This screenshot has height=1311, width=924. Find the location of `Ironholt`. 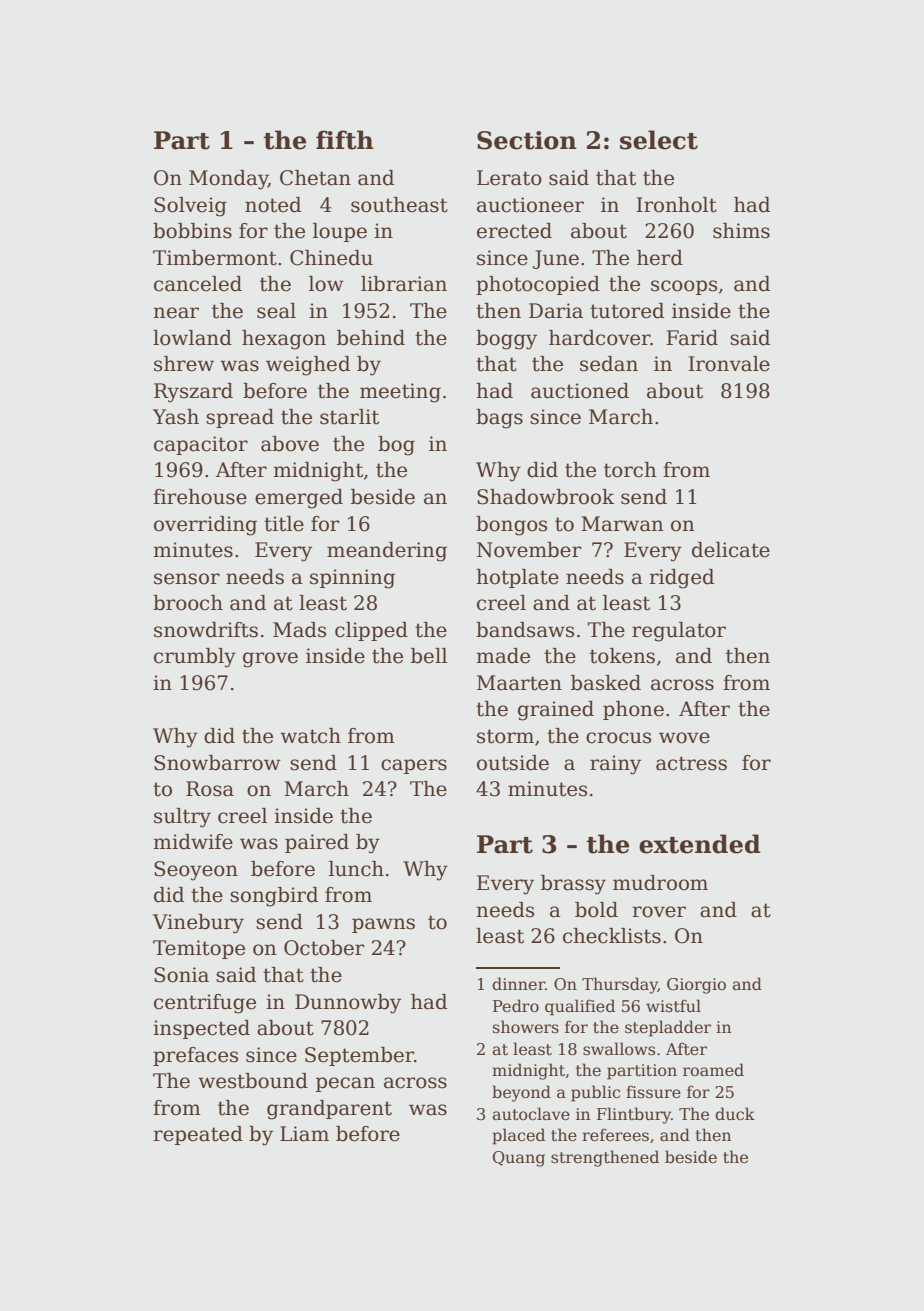

Ironholt is located at coordinates (676, 205).
